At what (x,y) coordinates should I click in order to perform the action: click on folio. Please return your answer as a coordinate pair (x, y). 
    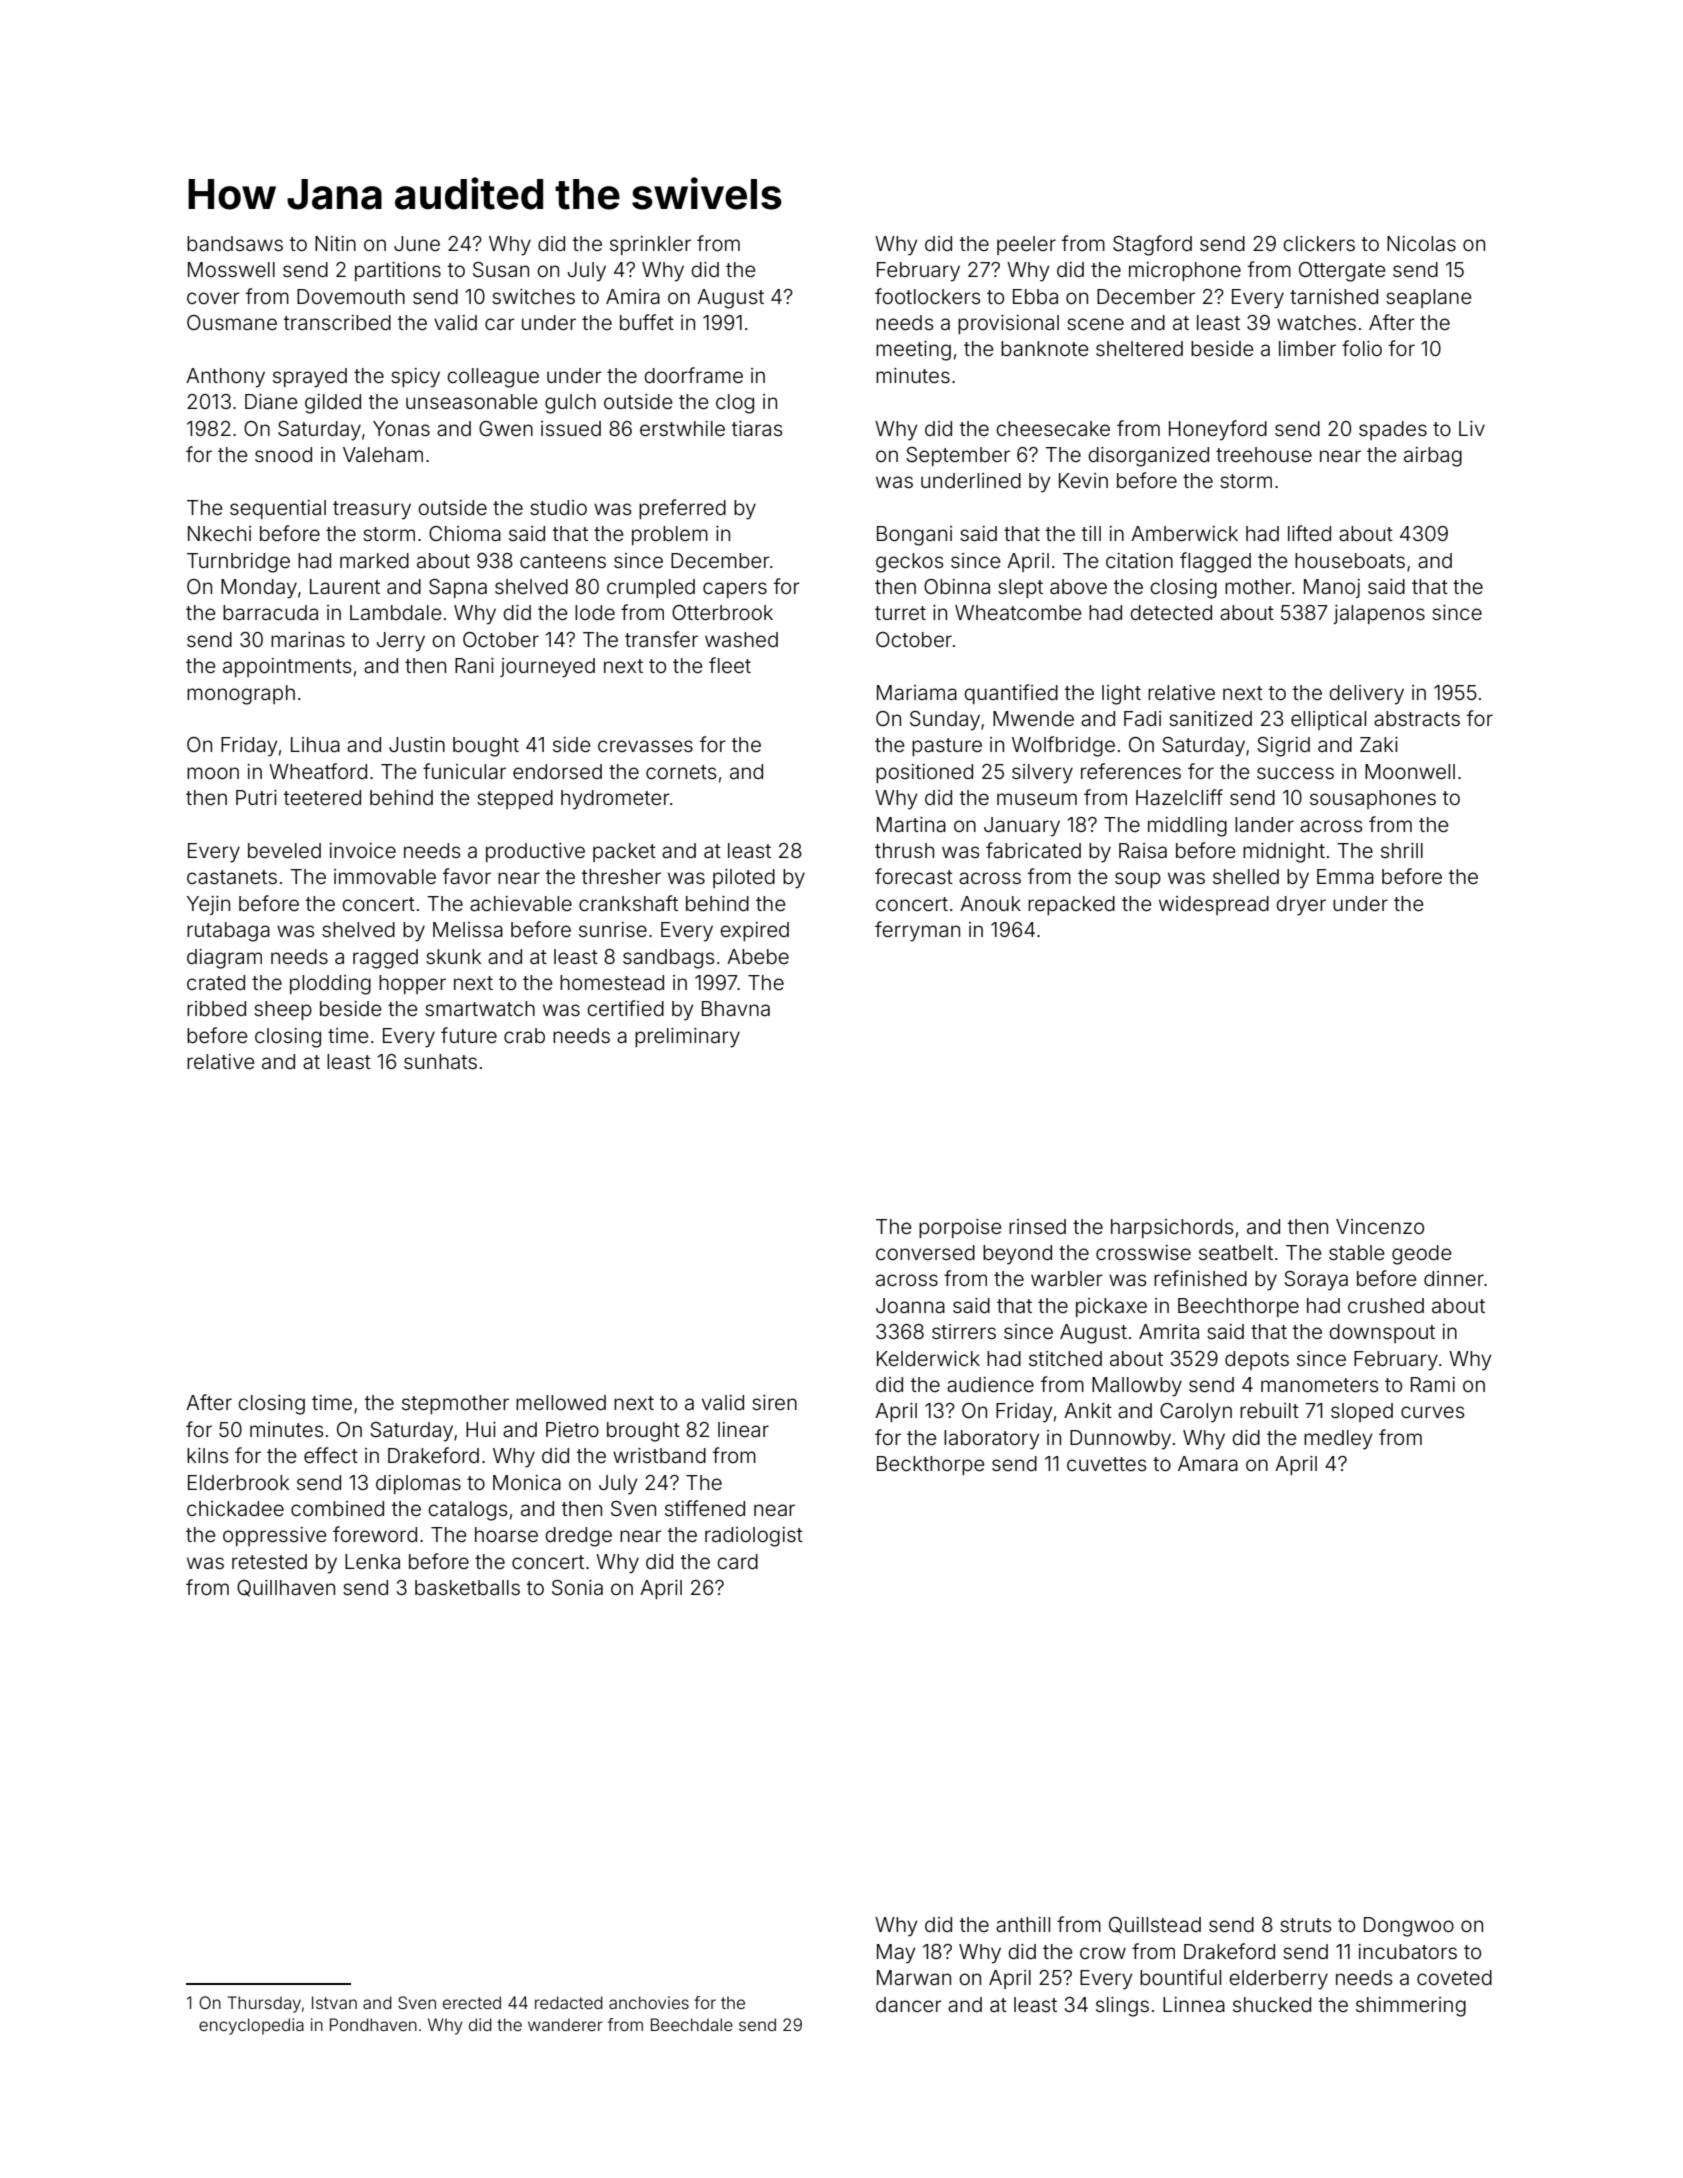
    Looking at the image, I should click on (1362, 348).
